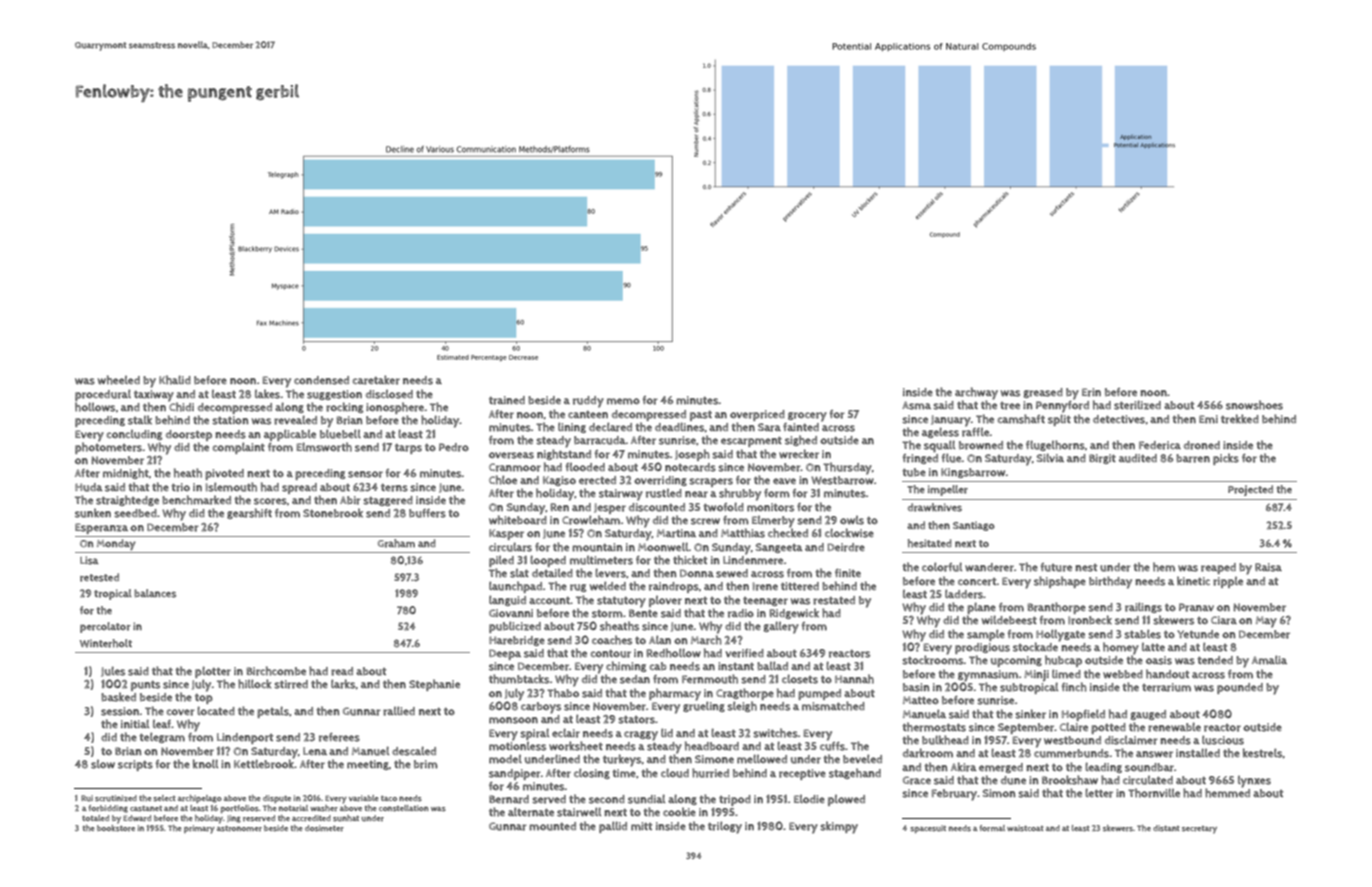 The width and height of the screenshot is (1372, 887). Describe the element at coordinates (600, 440) in the screenshot. I see `barracuda` at that location.
